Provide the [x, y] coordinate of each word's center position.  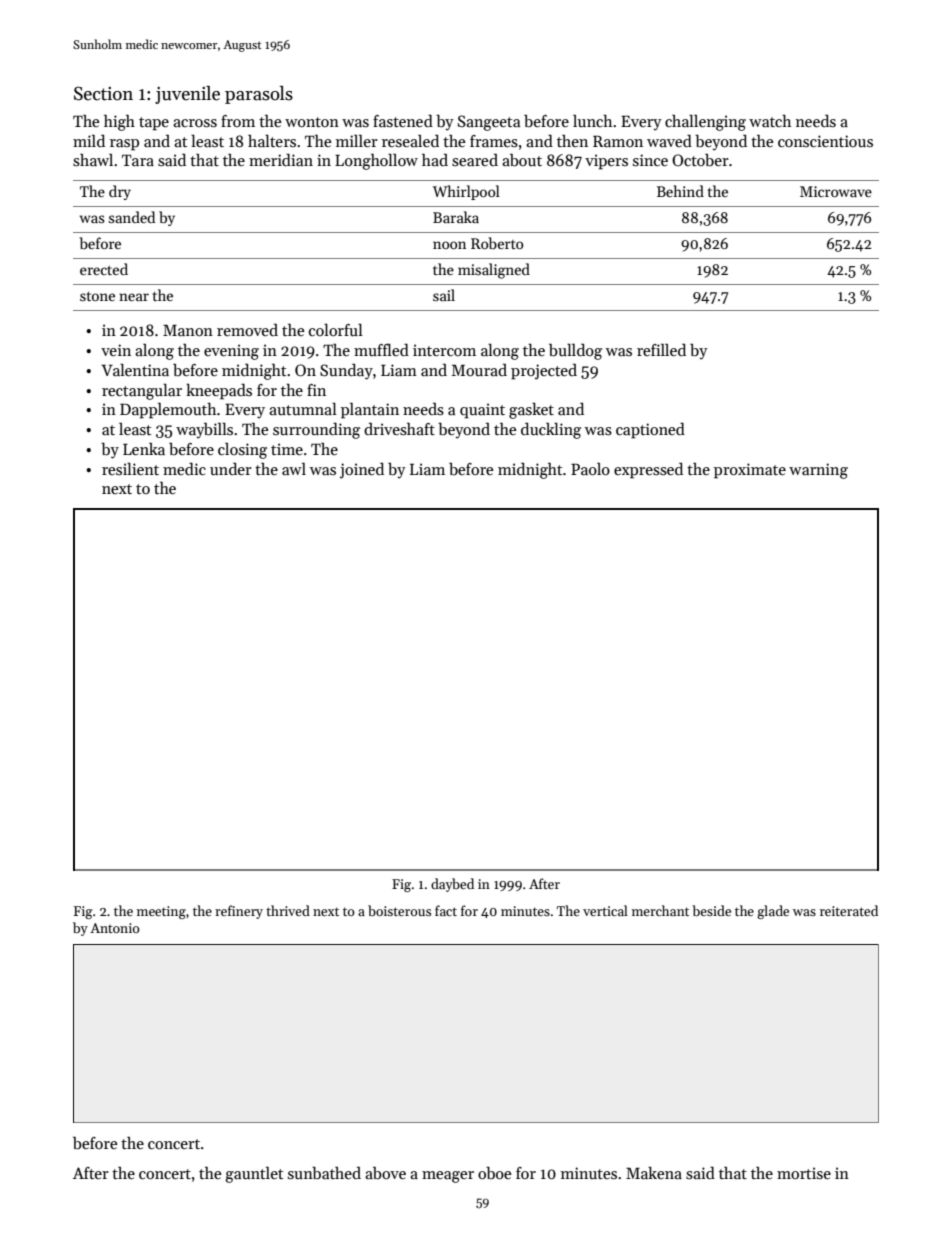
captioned [650, 431]
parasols [259, 95]
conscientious [825, 141]
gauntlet [254, 1175]
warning [818, 471]
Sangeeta [489, 123]
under [231, 468]
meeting [161, 912]
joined [362, 470]
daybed [452, 885]
